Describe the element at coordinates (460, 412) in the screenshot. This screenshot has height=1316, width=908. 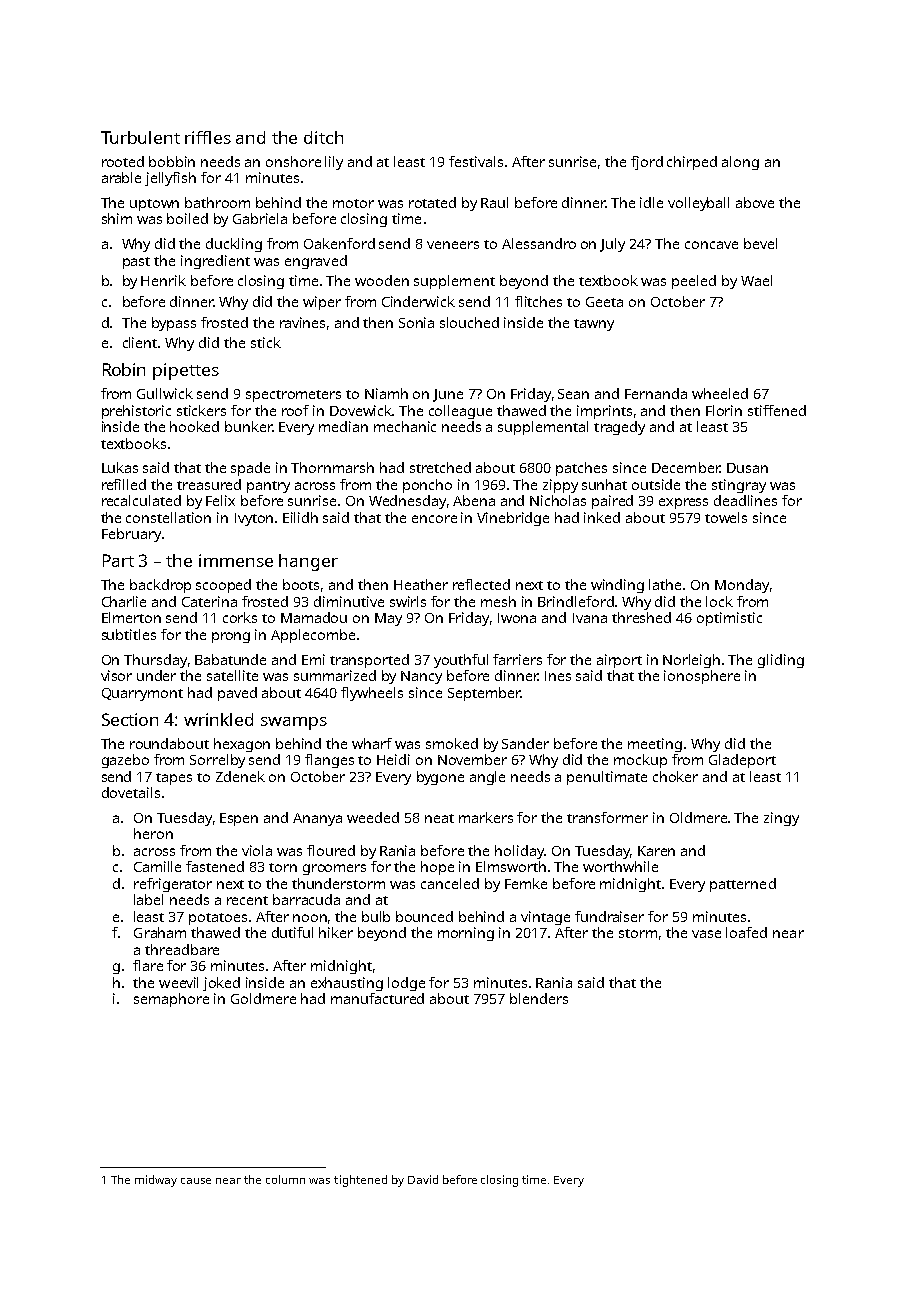
I see `colleague` at that location.
